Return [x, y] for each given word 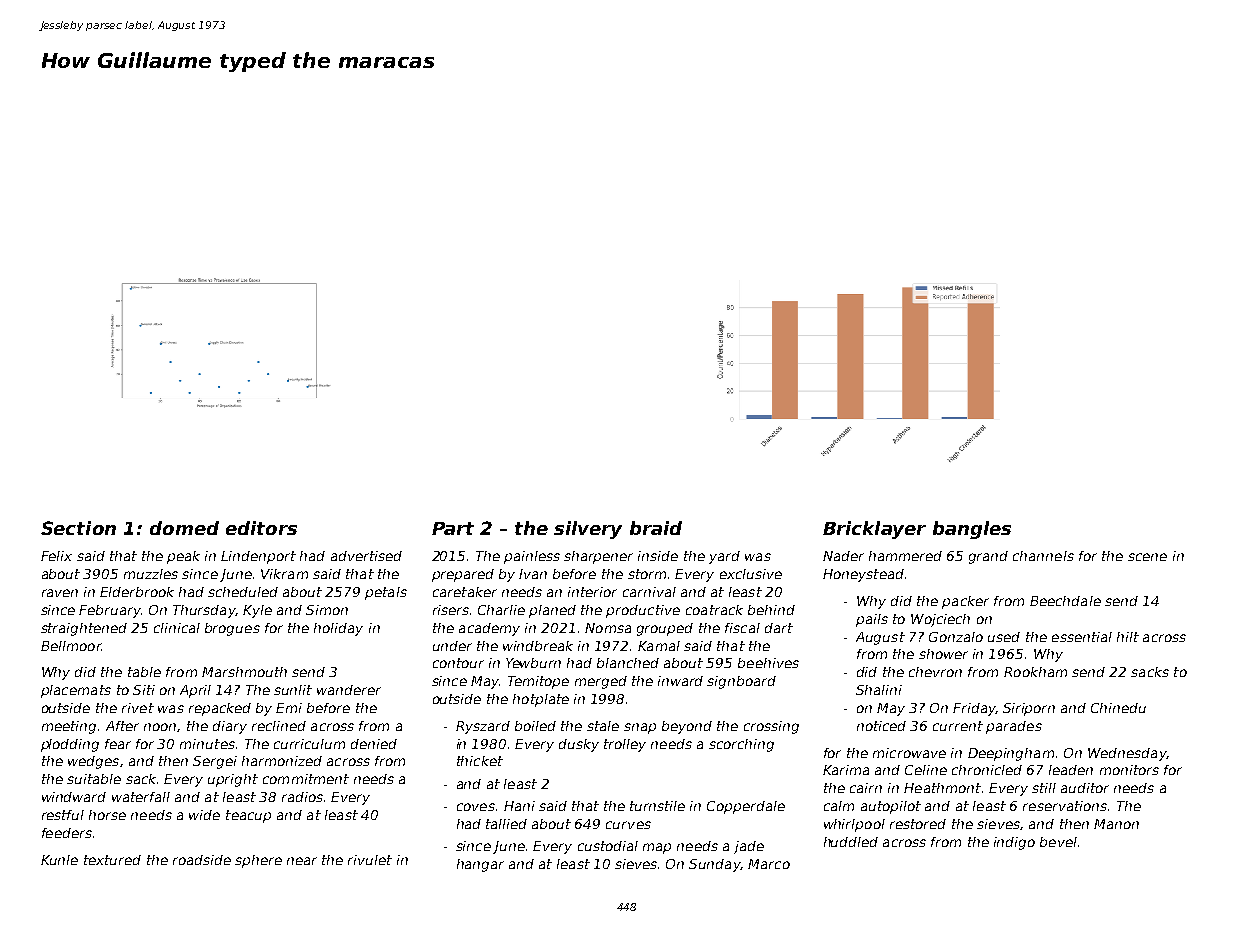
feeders [67, 833]
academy [489, 629]
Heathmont [942, 788]
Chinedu [1118, 708]
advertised [366, 556]
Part [453, 528]
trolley [625, 745]
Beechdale [1065, 601]
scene [1147, 557]
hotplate [541, 700]
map [657, 848]
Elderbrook [137, 592]
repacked [220, 709]
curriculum [309, 744]
